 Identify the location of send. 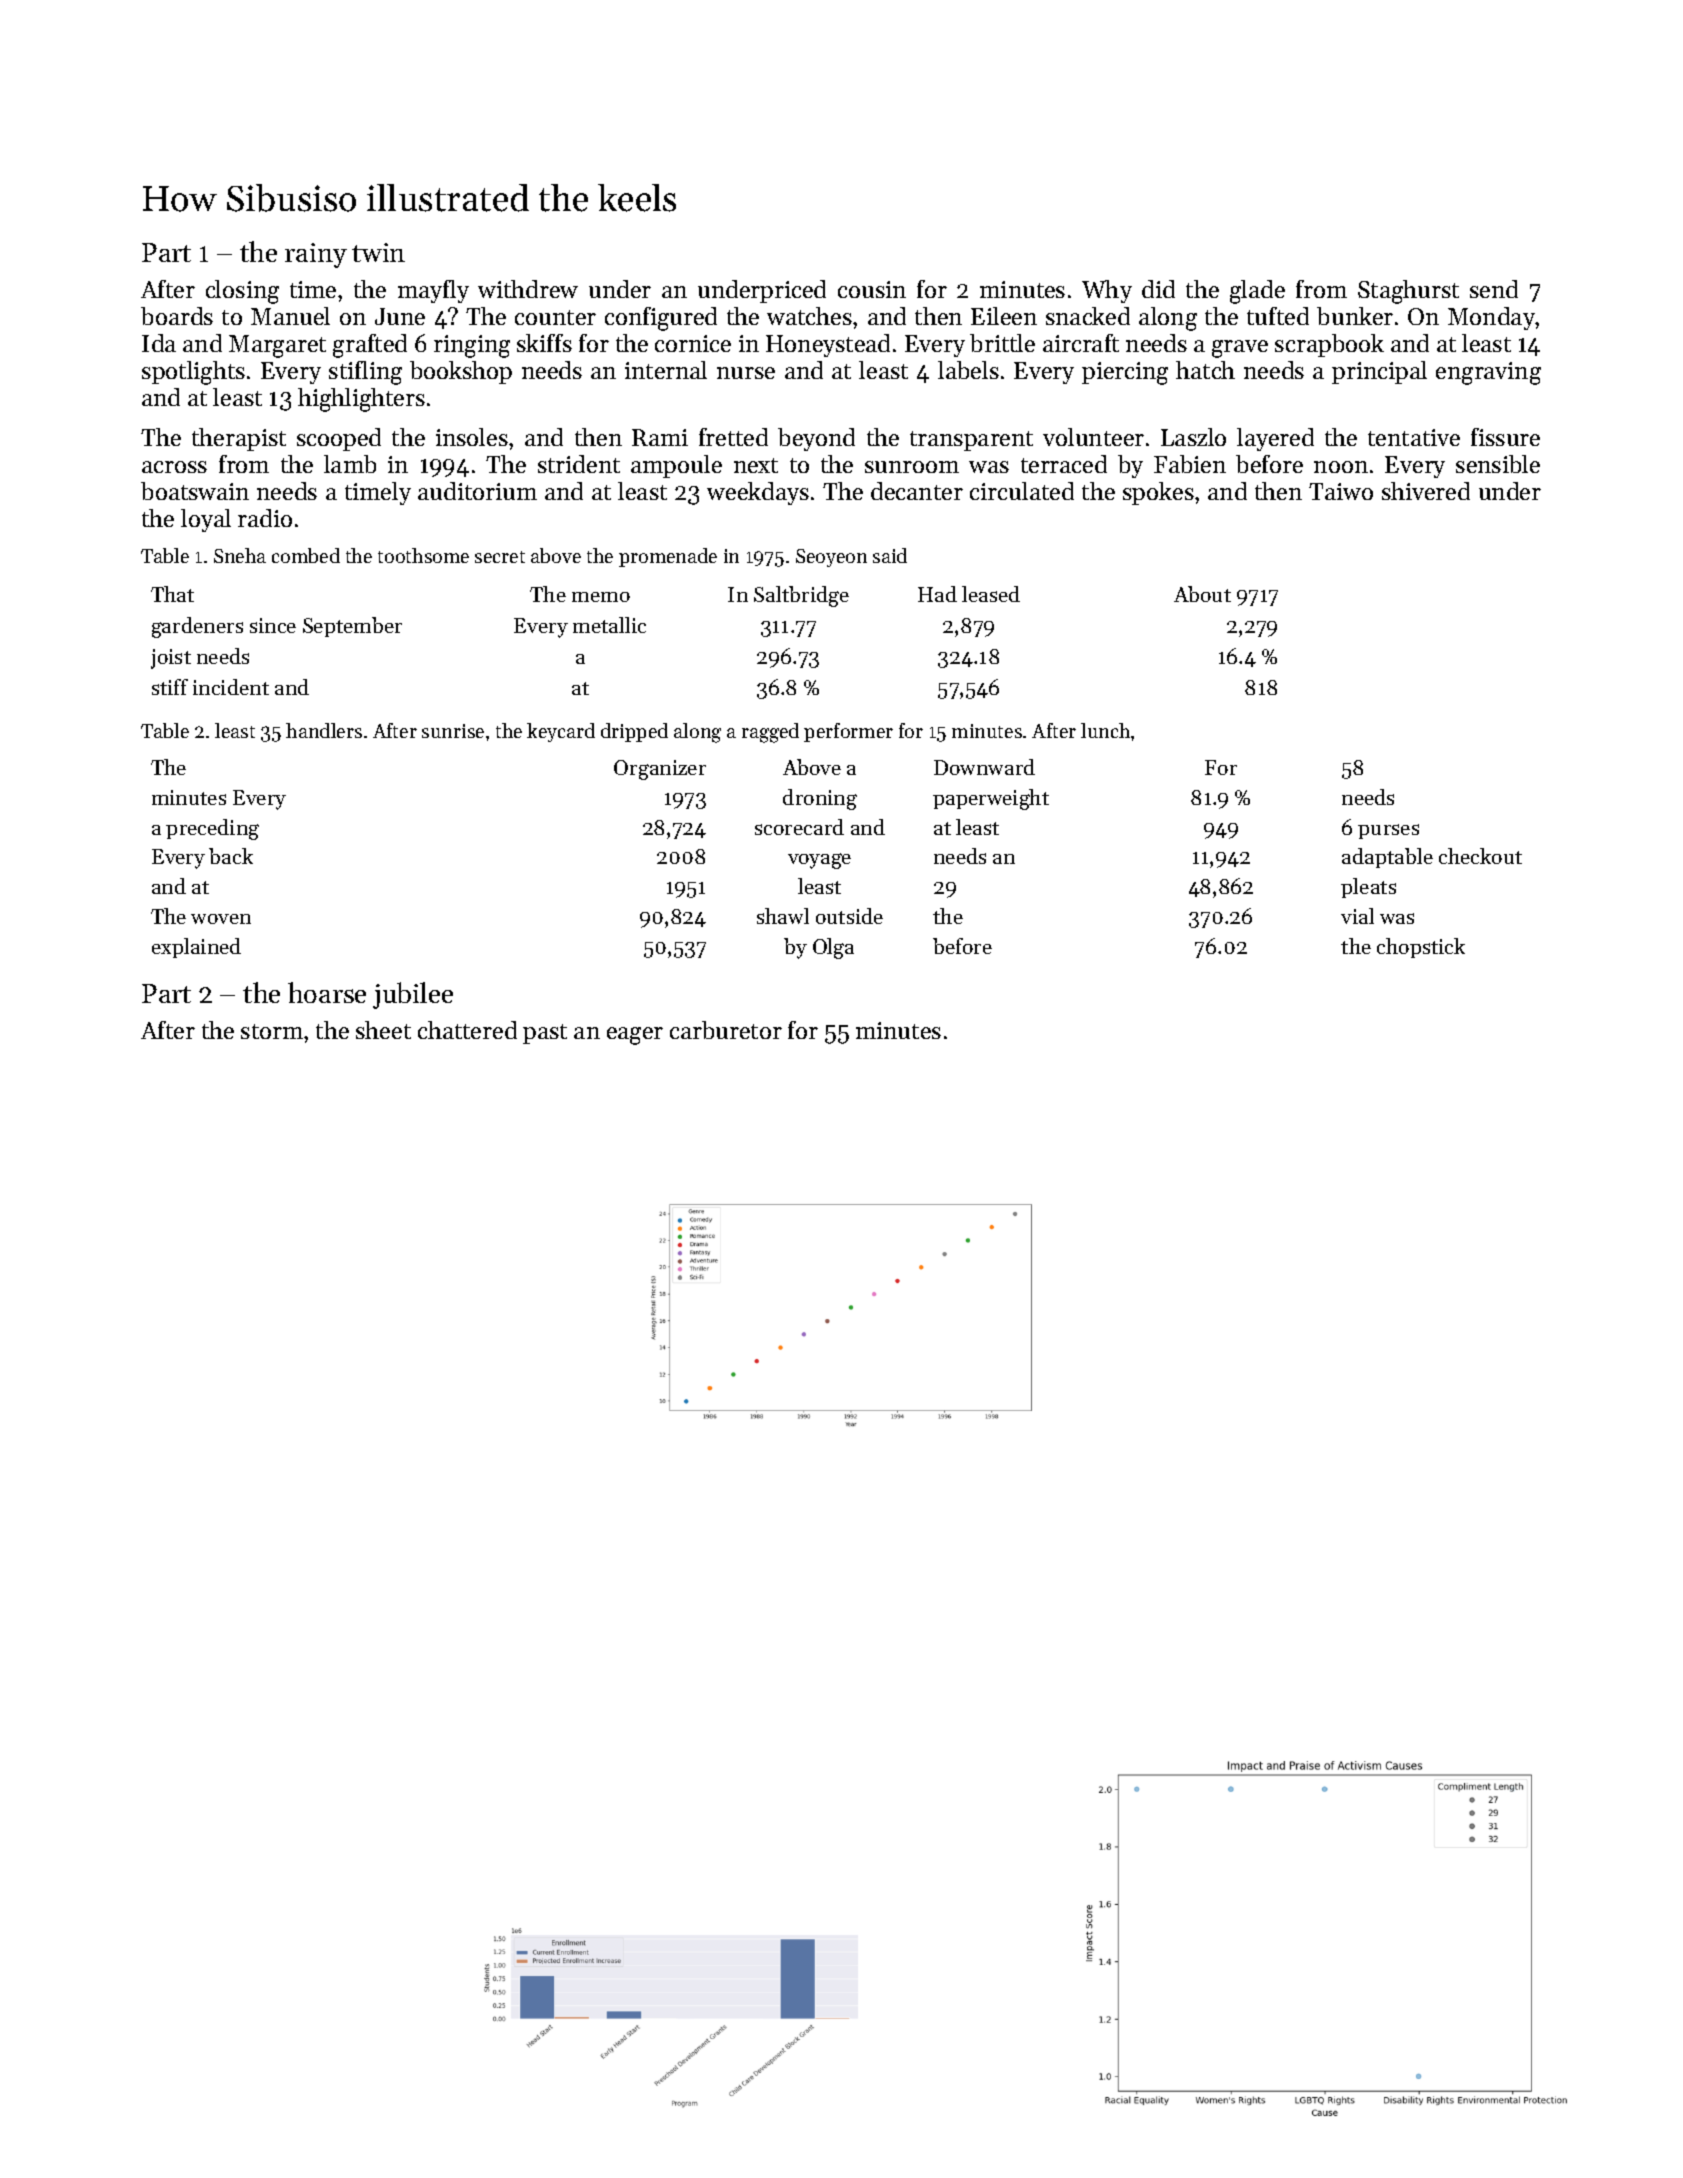
(1494, 289).
